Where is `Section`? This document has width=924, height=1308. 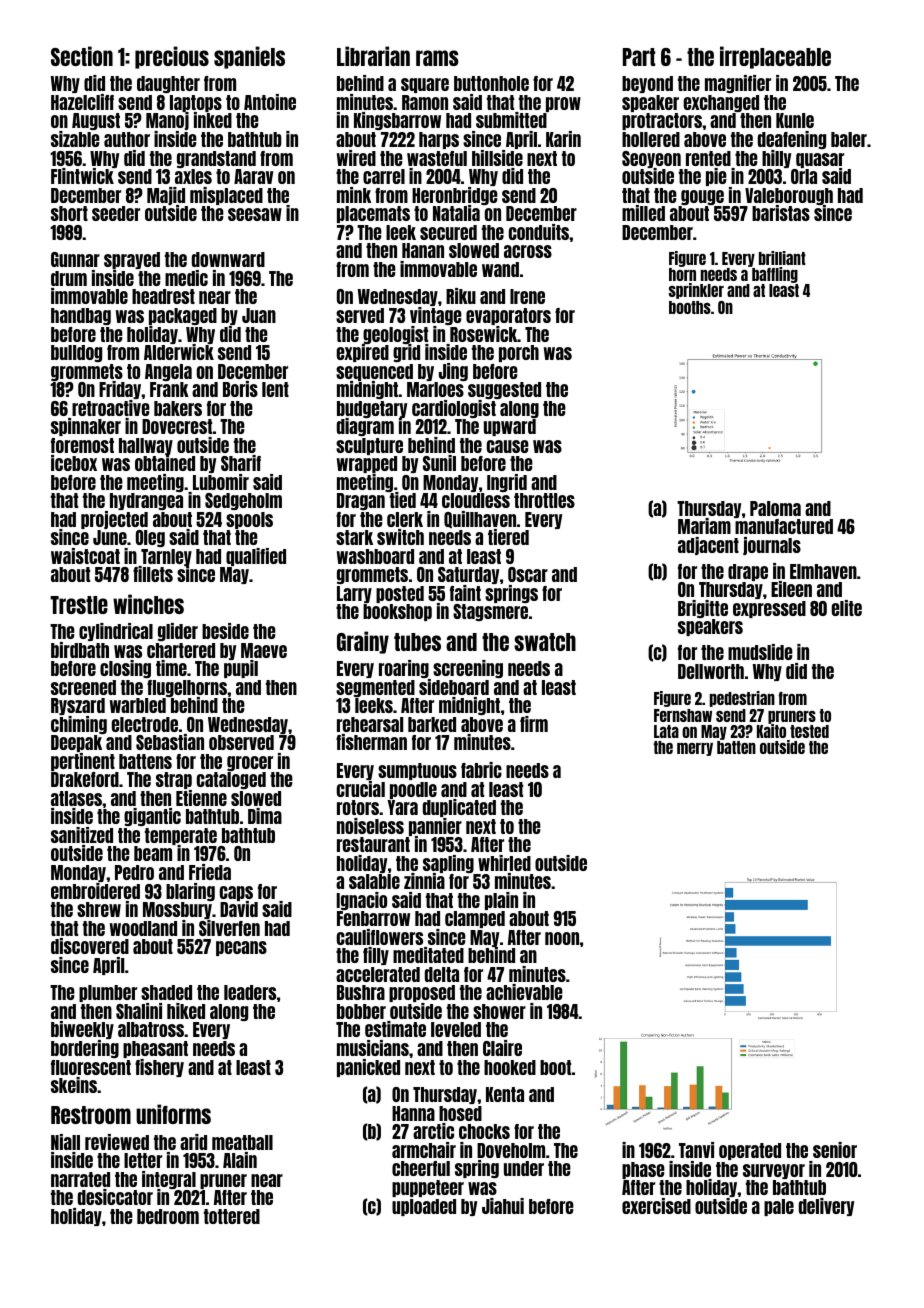 Section is located at coordinates (82, 56).
